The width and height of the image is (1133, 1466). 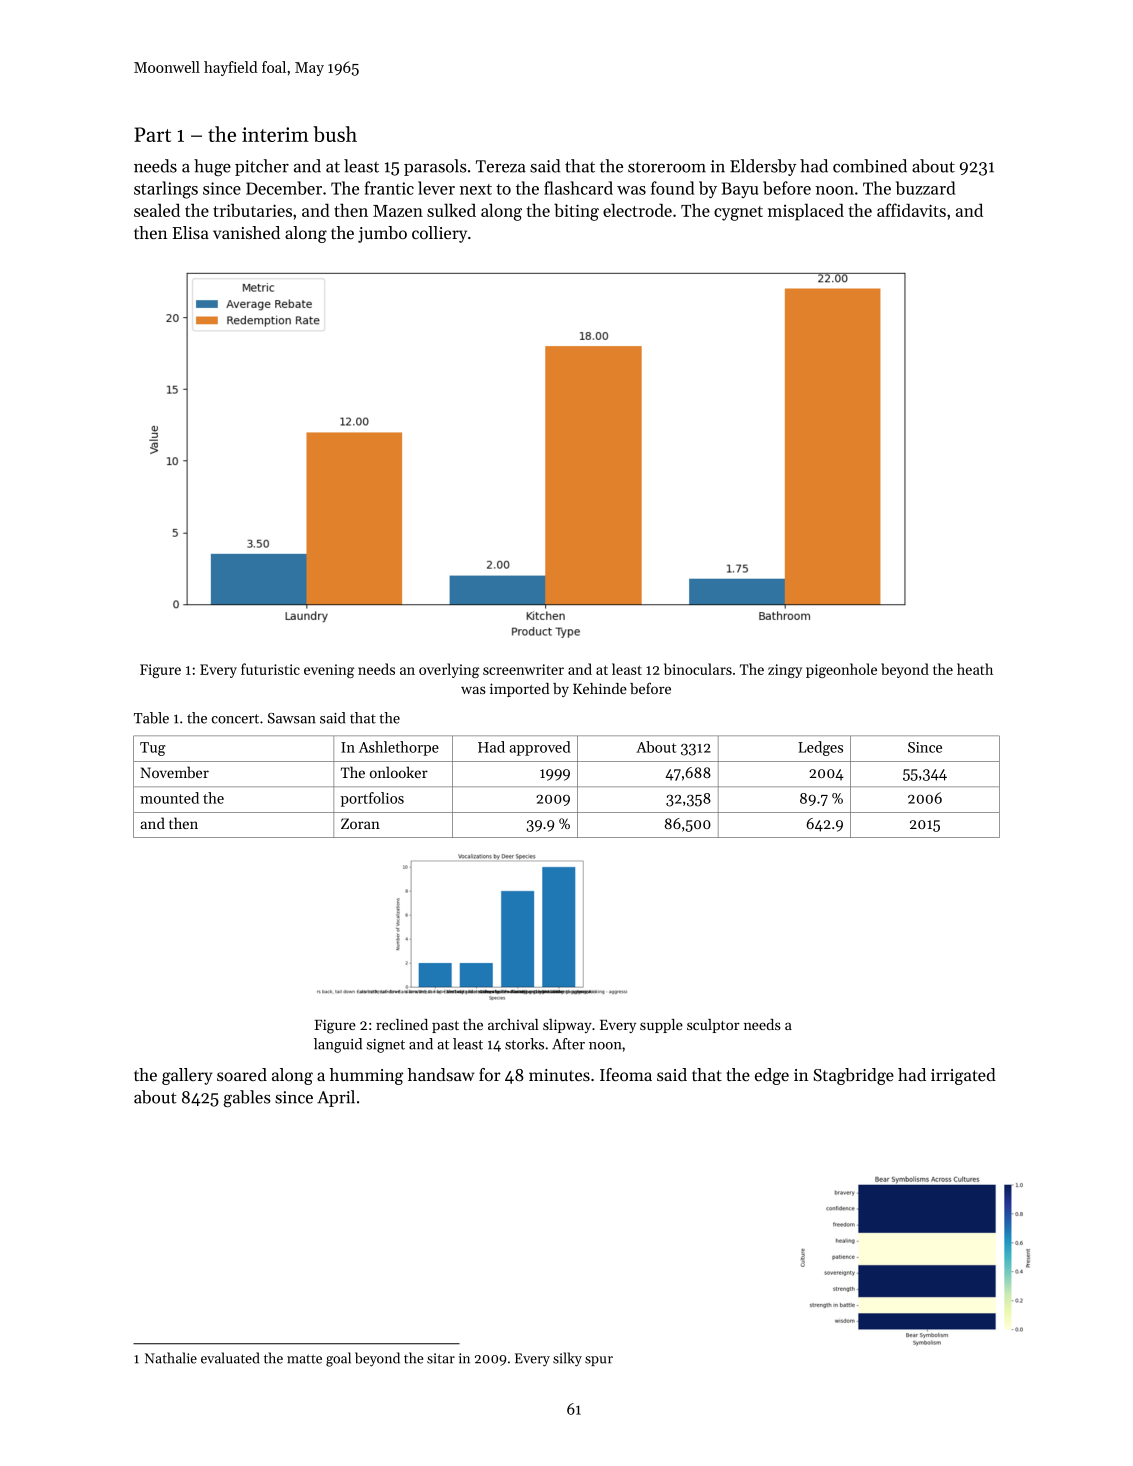 I want to click on portfolios, so click(x=372, y=799).
